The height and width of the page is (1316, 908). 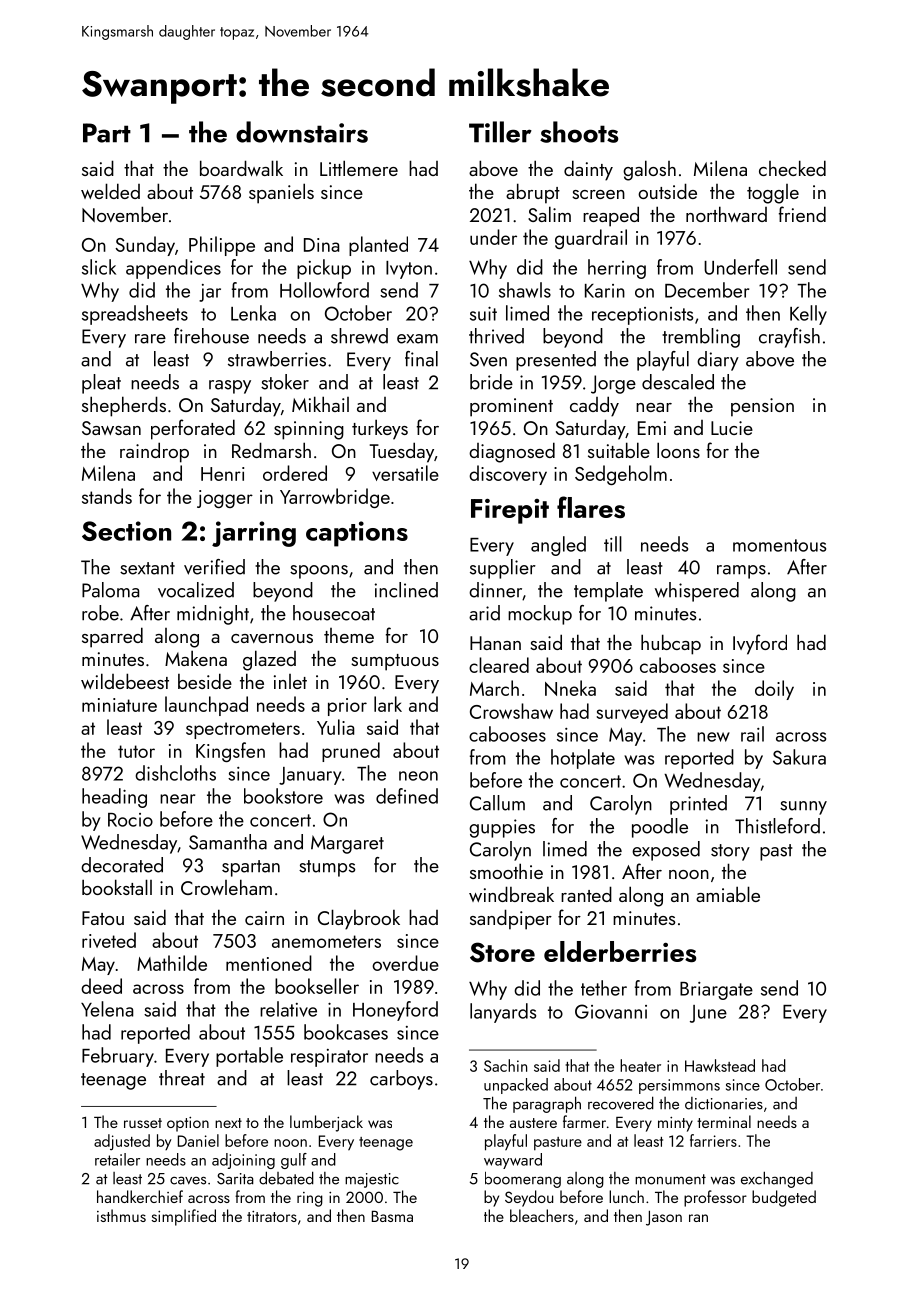 I want to click on Claybrook, so click(x=359, y=919).
